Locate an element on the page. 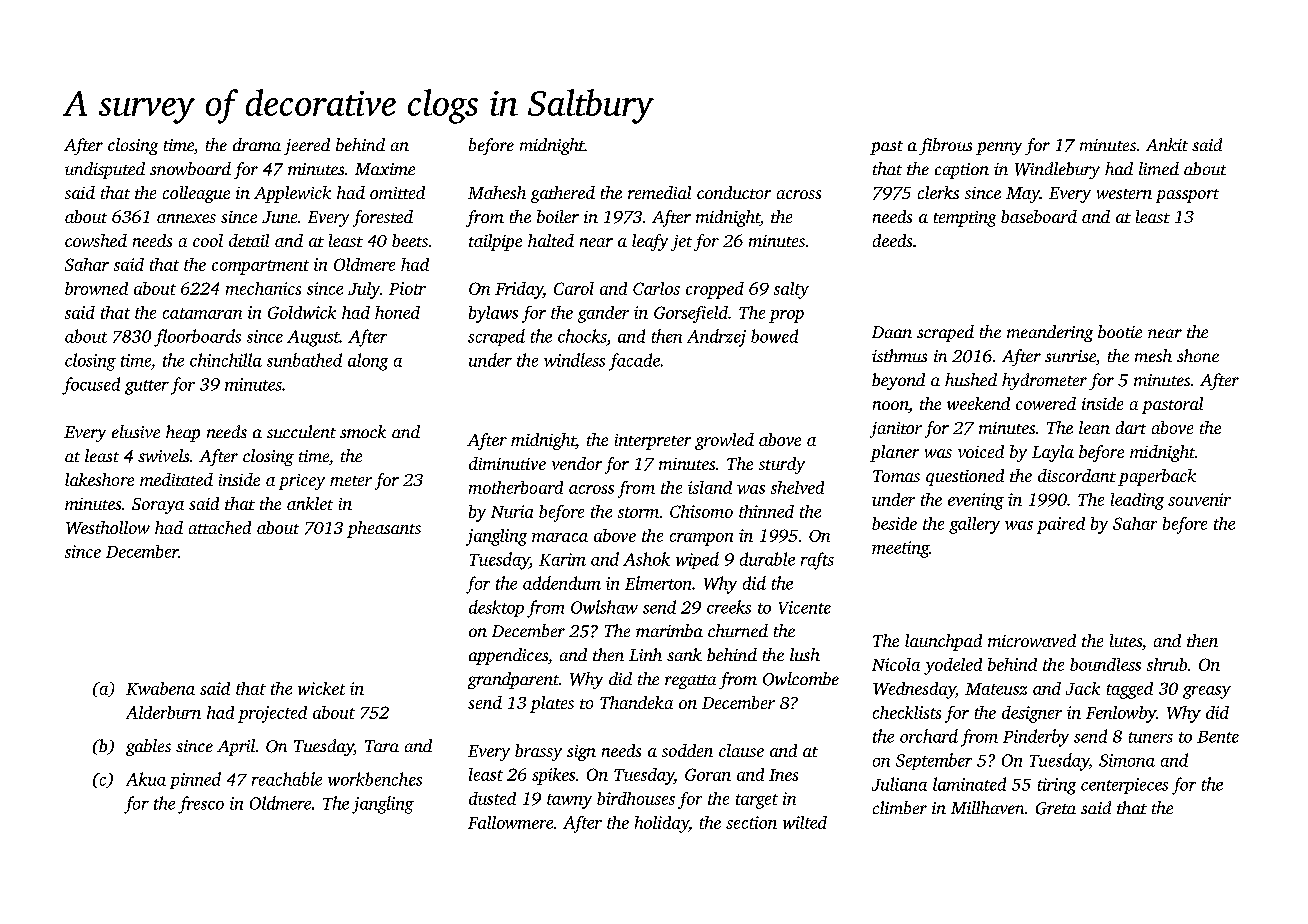 The image size is (1308, 924). pricey is located at coordinates (302, 482).
